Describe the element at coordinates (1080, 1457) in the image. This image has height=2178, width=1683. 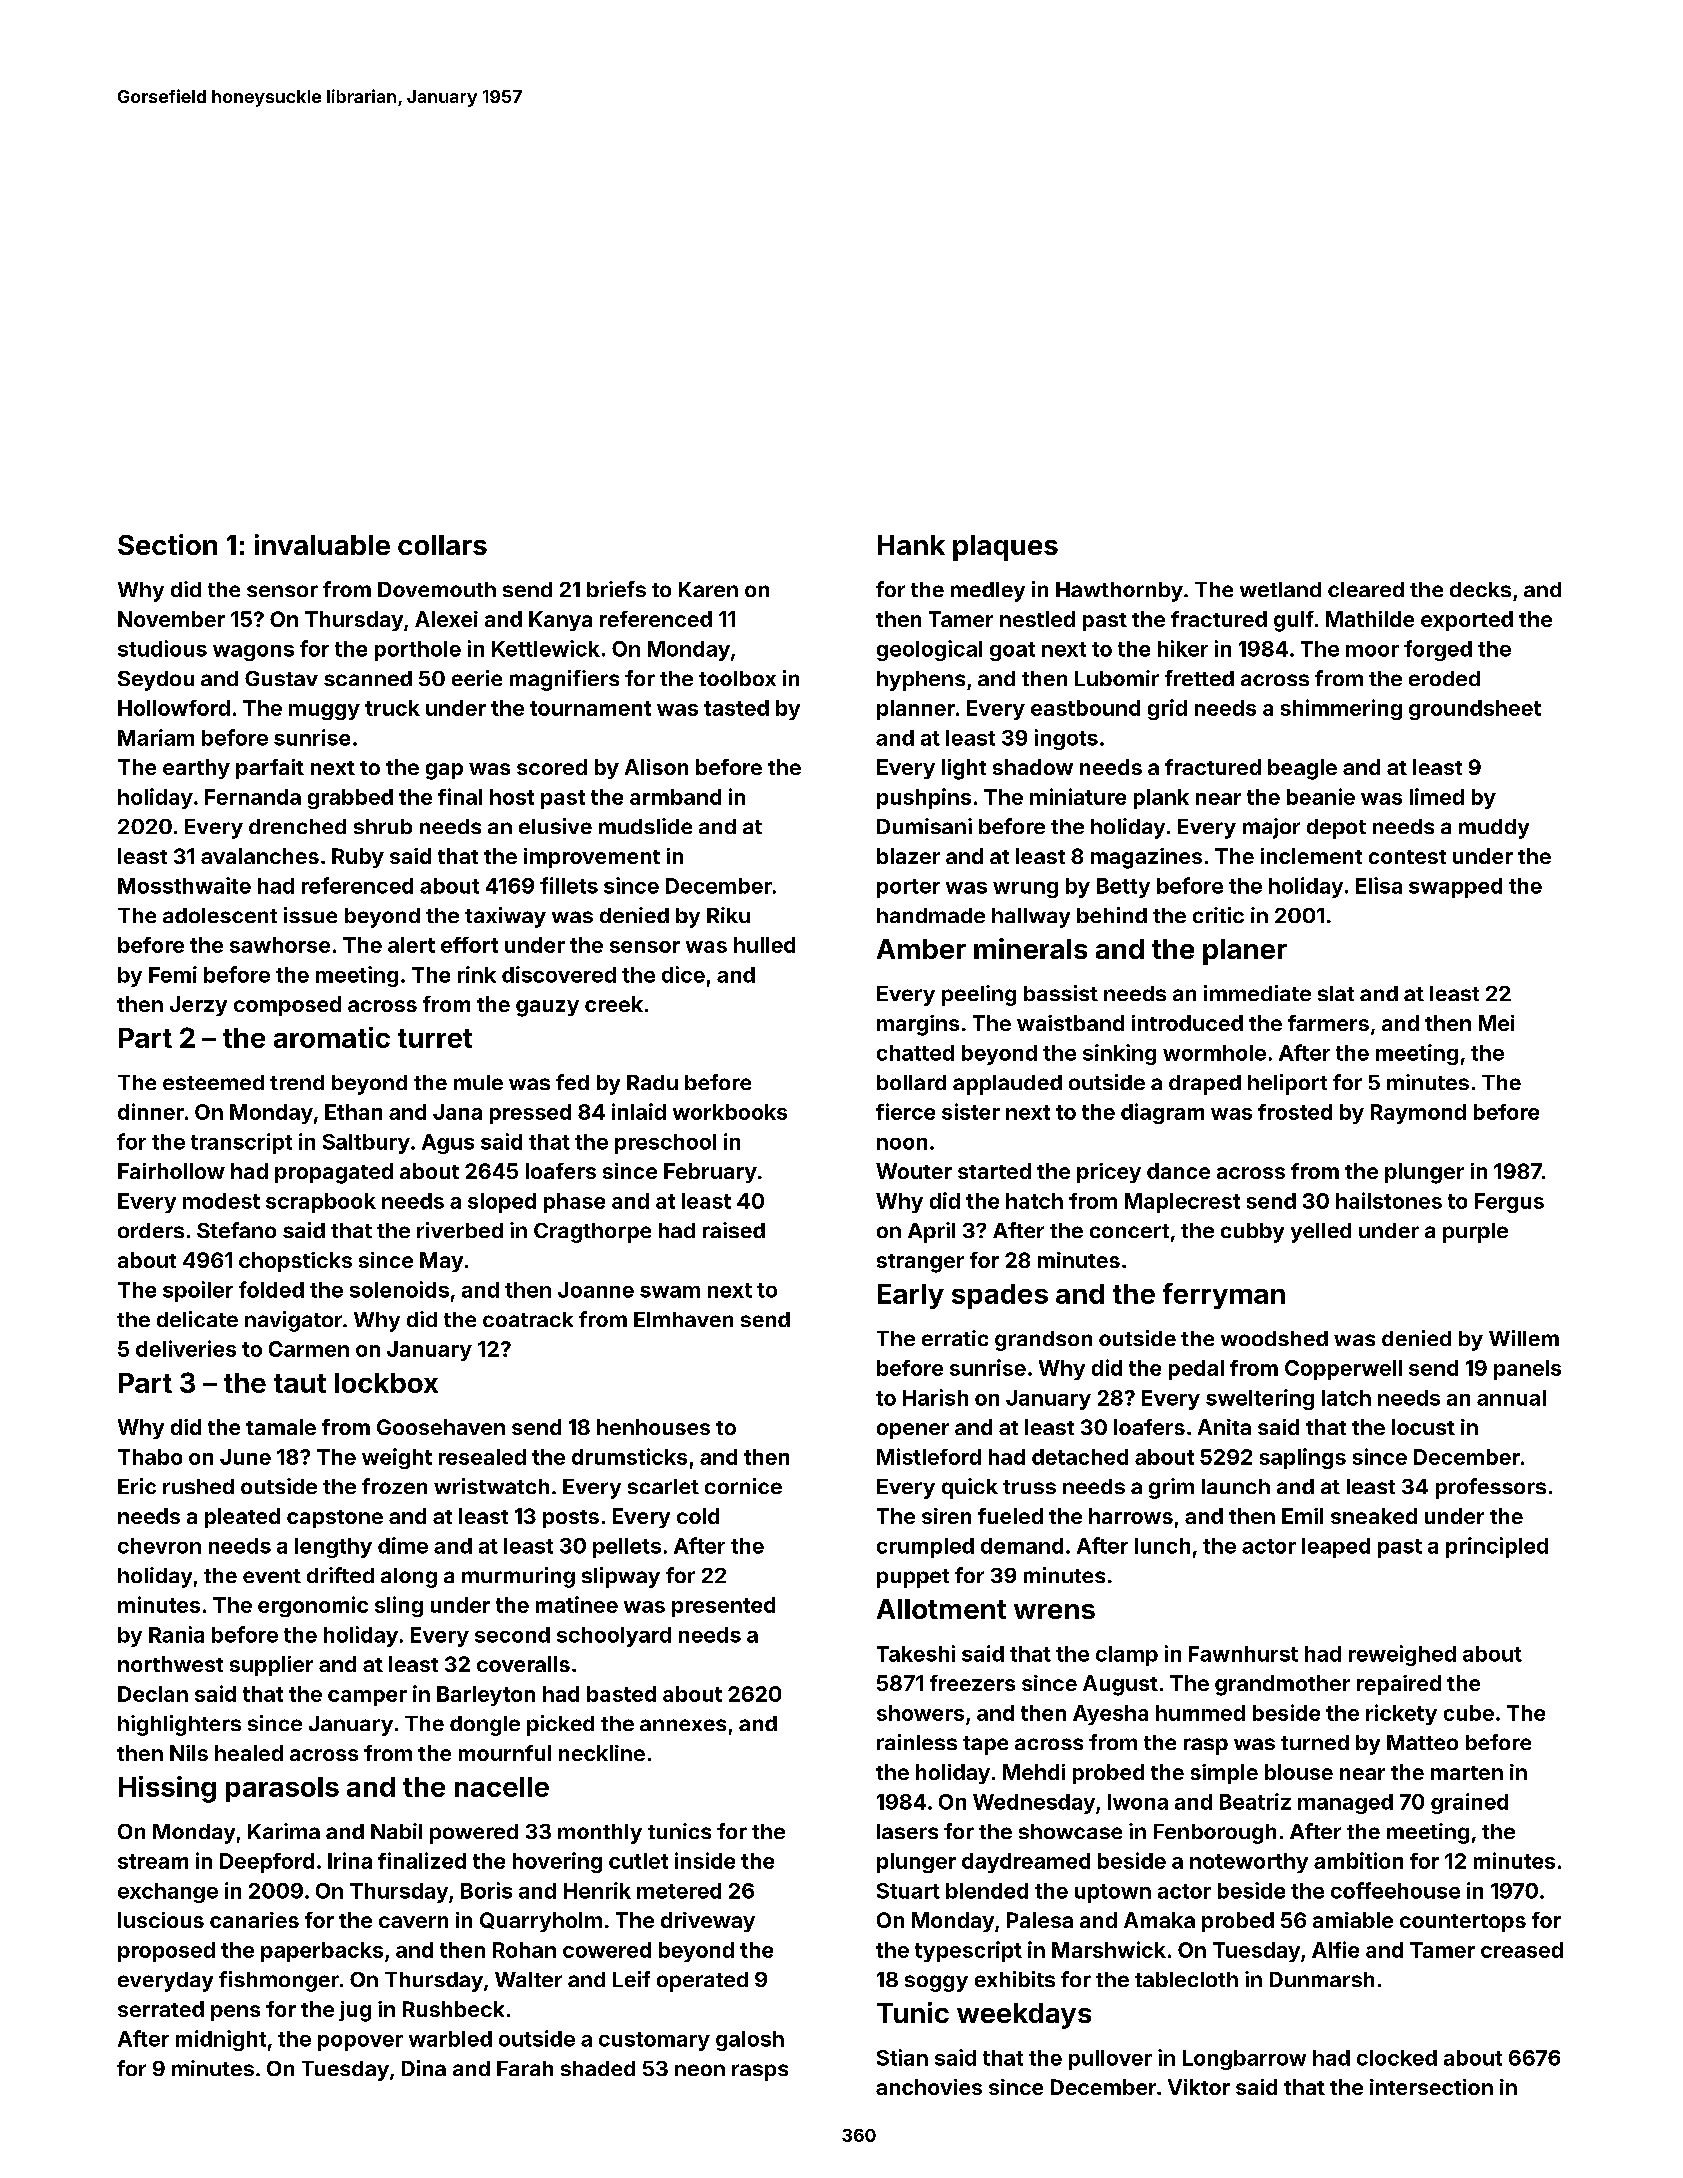
I see `detached` at that location.
